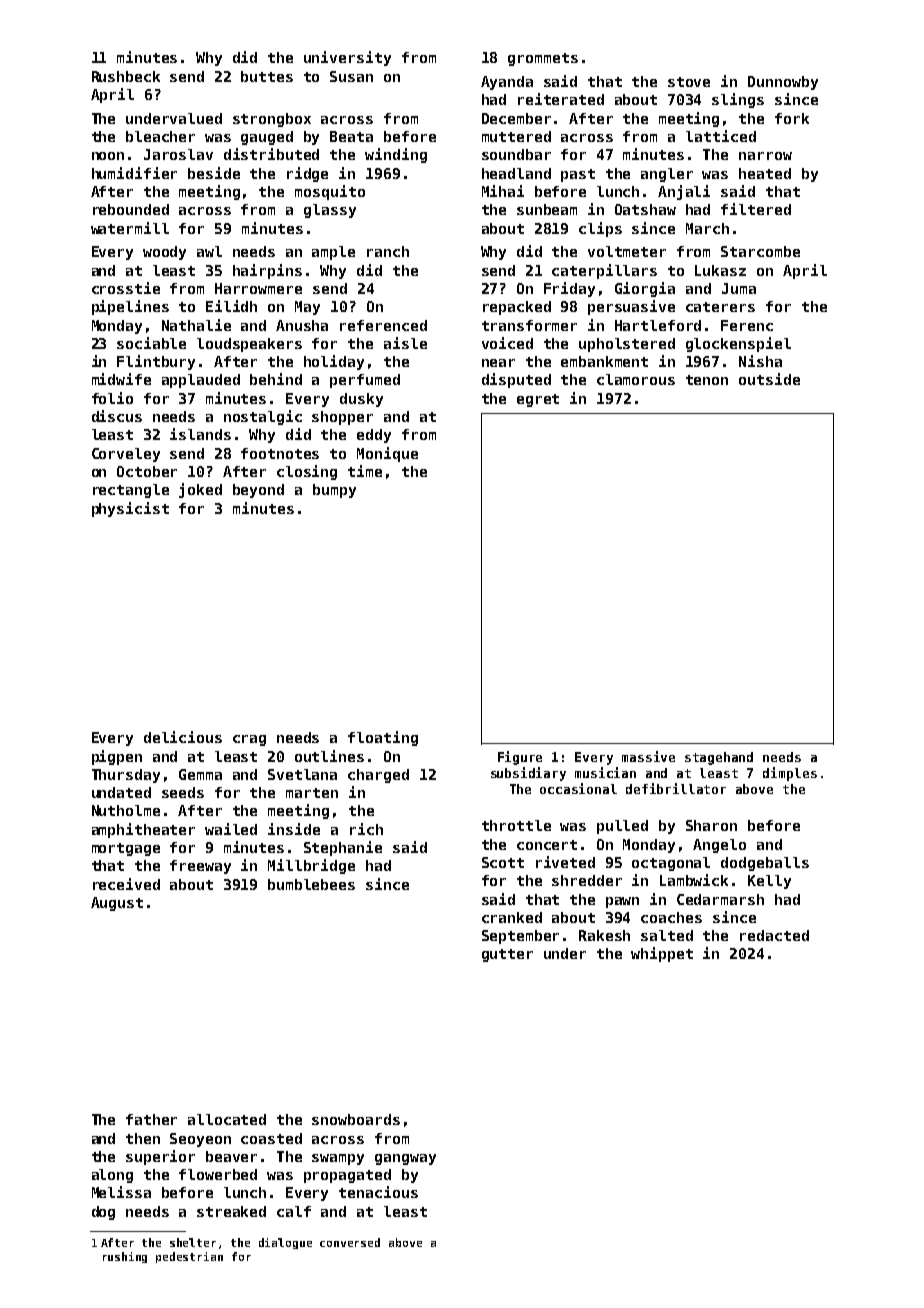 The height and width of the document is (1308, 924). What do you see at coordinates (267, 138) in the document?
I see `gauged` at bounding box center [267, 138].
